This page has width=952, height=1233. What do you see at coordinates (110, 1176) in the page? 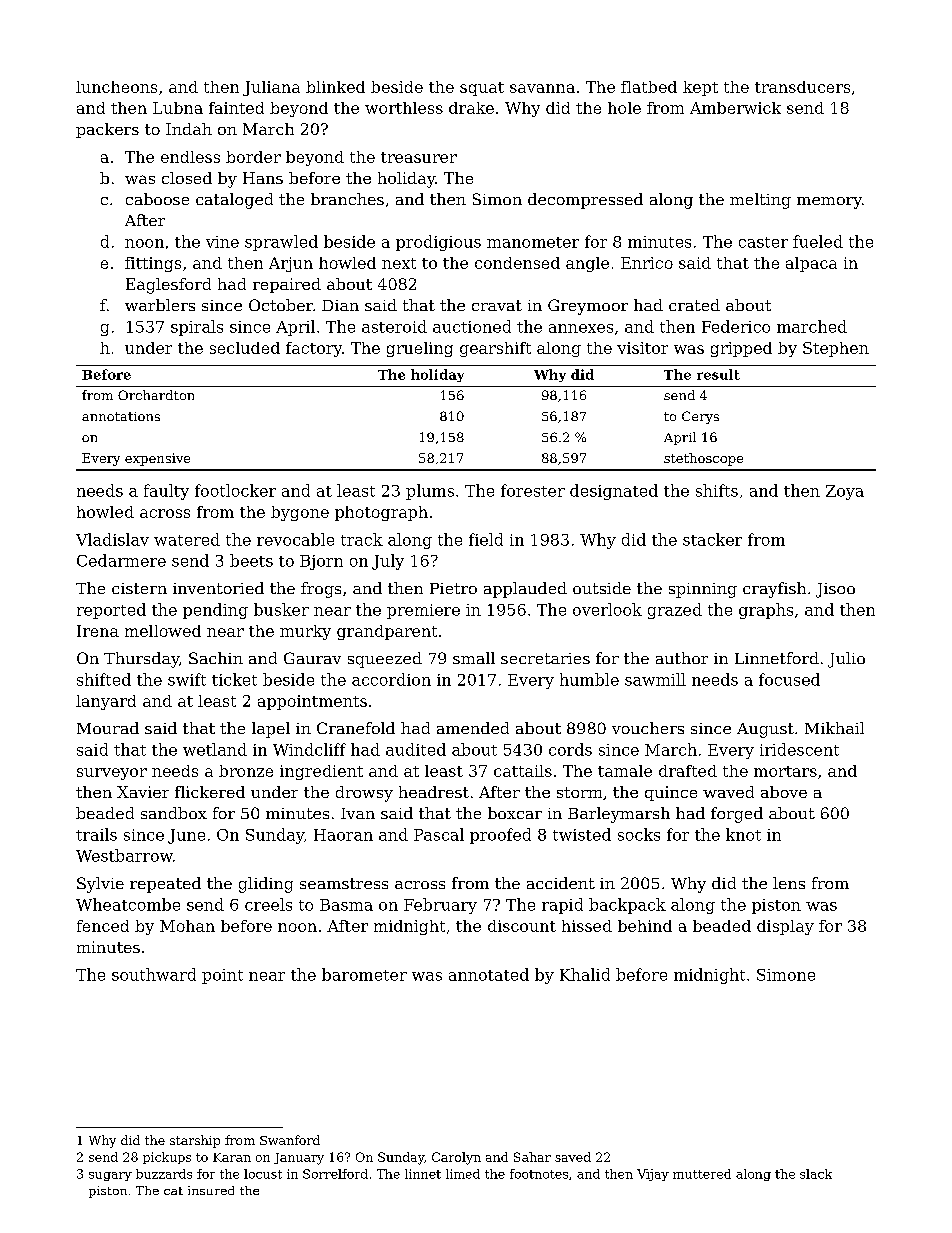
I see `sugary` at bounding box center [110, 1176].
